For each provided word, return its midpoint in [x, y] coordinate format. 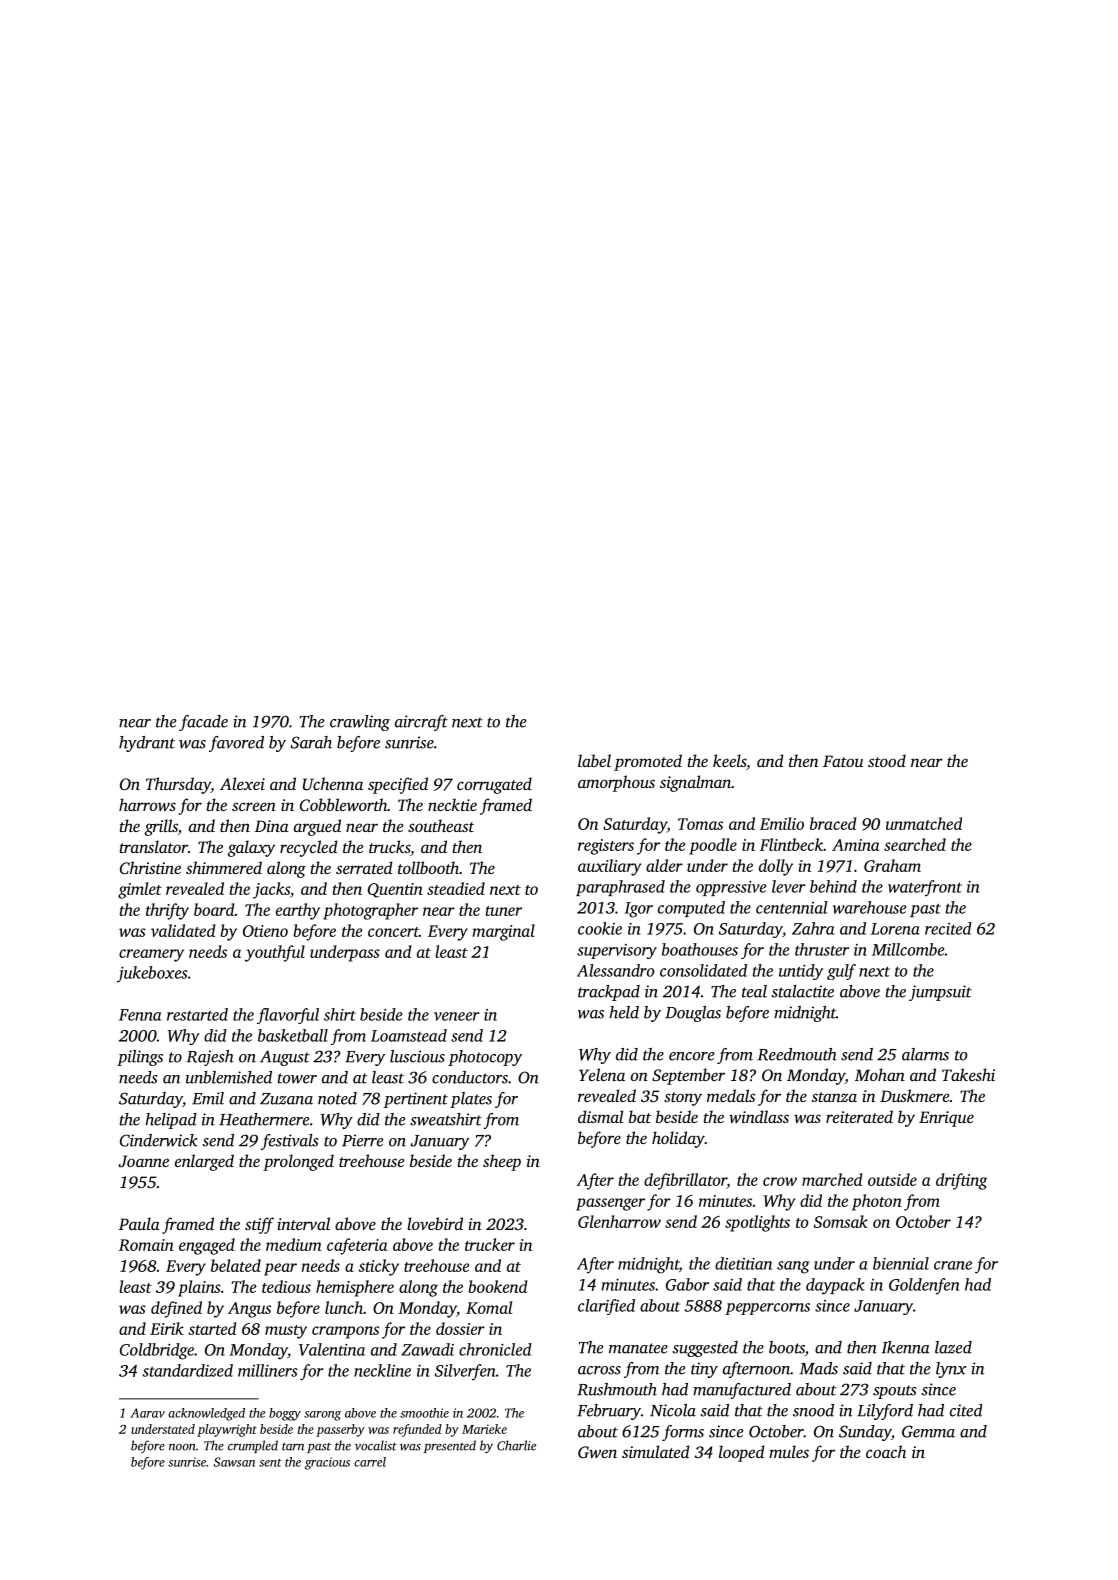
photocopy [485, 1058]
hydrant [147, 744]
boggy [285, 1414]
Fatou [843, 761]
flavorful [288, 1016]
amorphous [616, 783]
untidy [801, 972]
